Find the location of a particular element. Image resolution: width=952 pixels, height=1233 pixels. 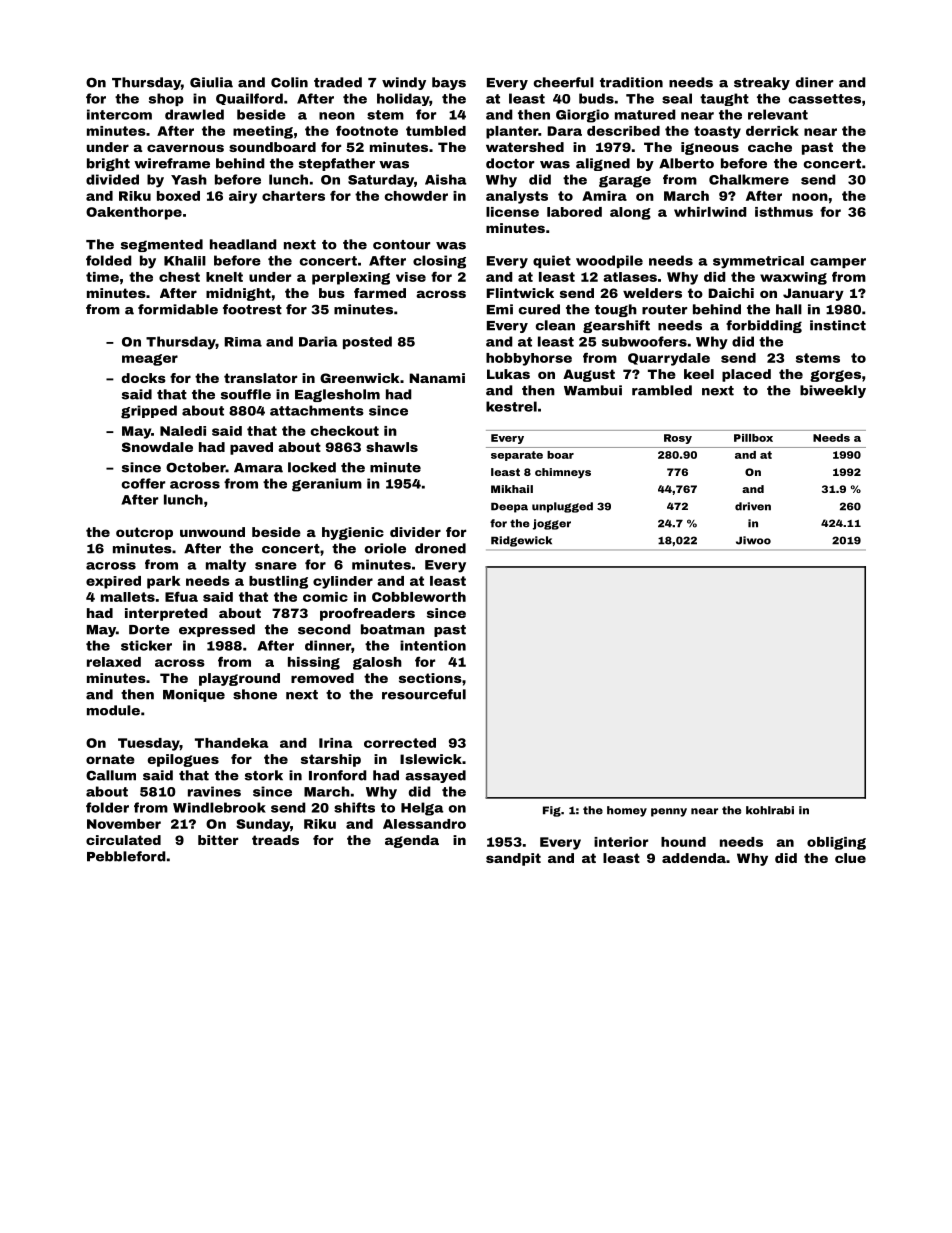

intention is located at coordinates (433, 645).
